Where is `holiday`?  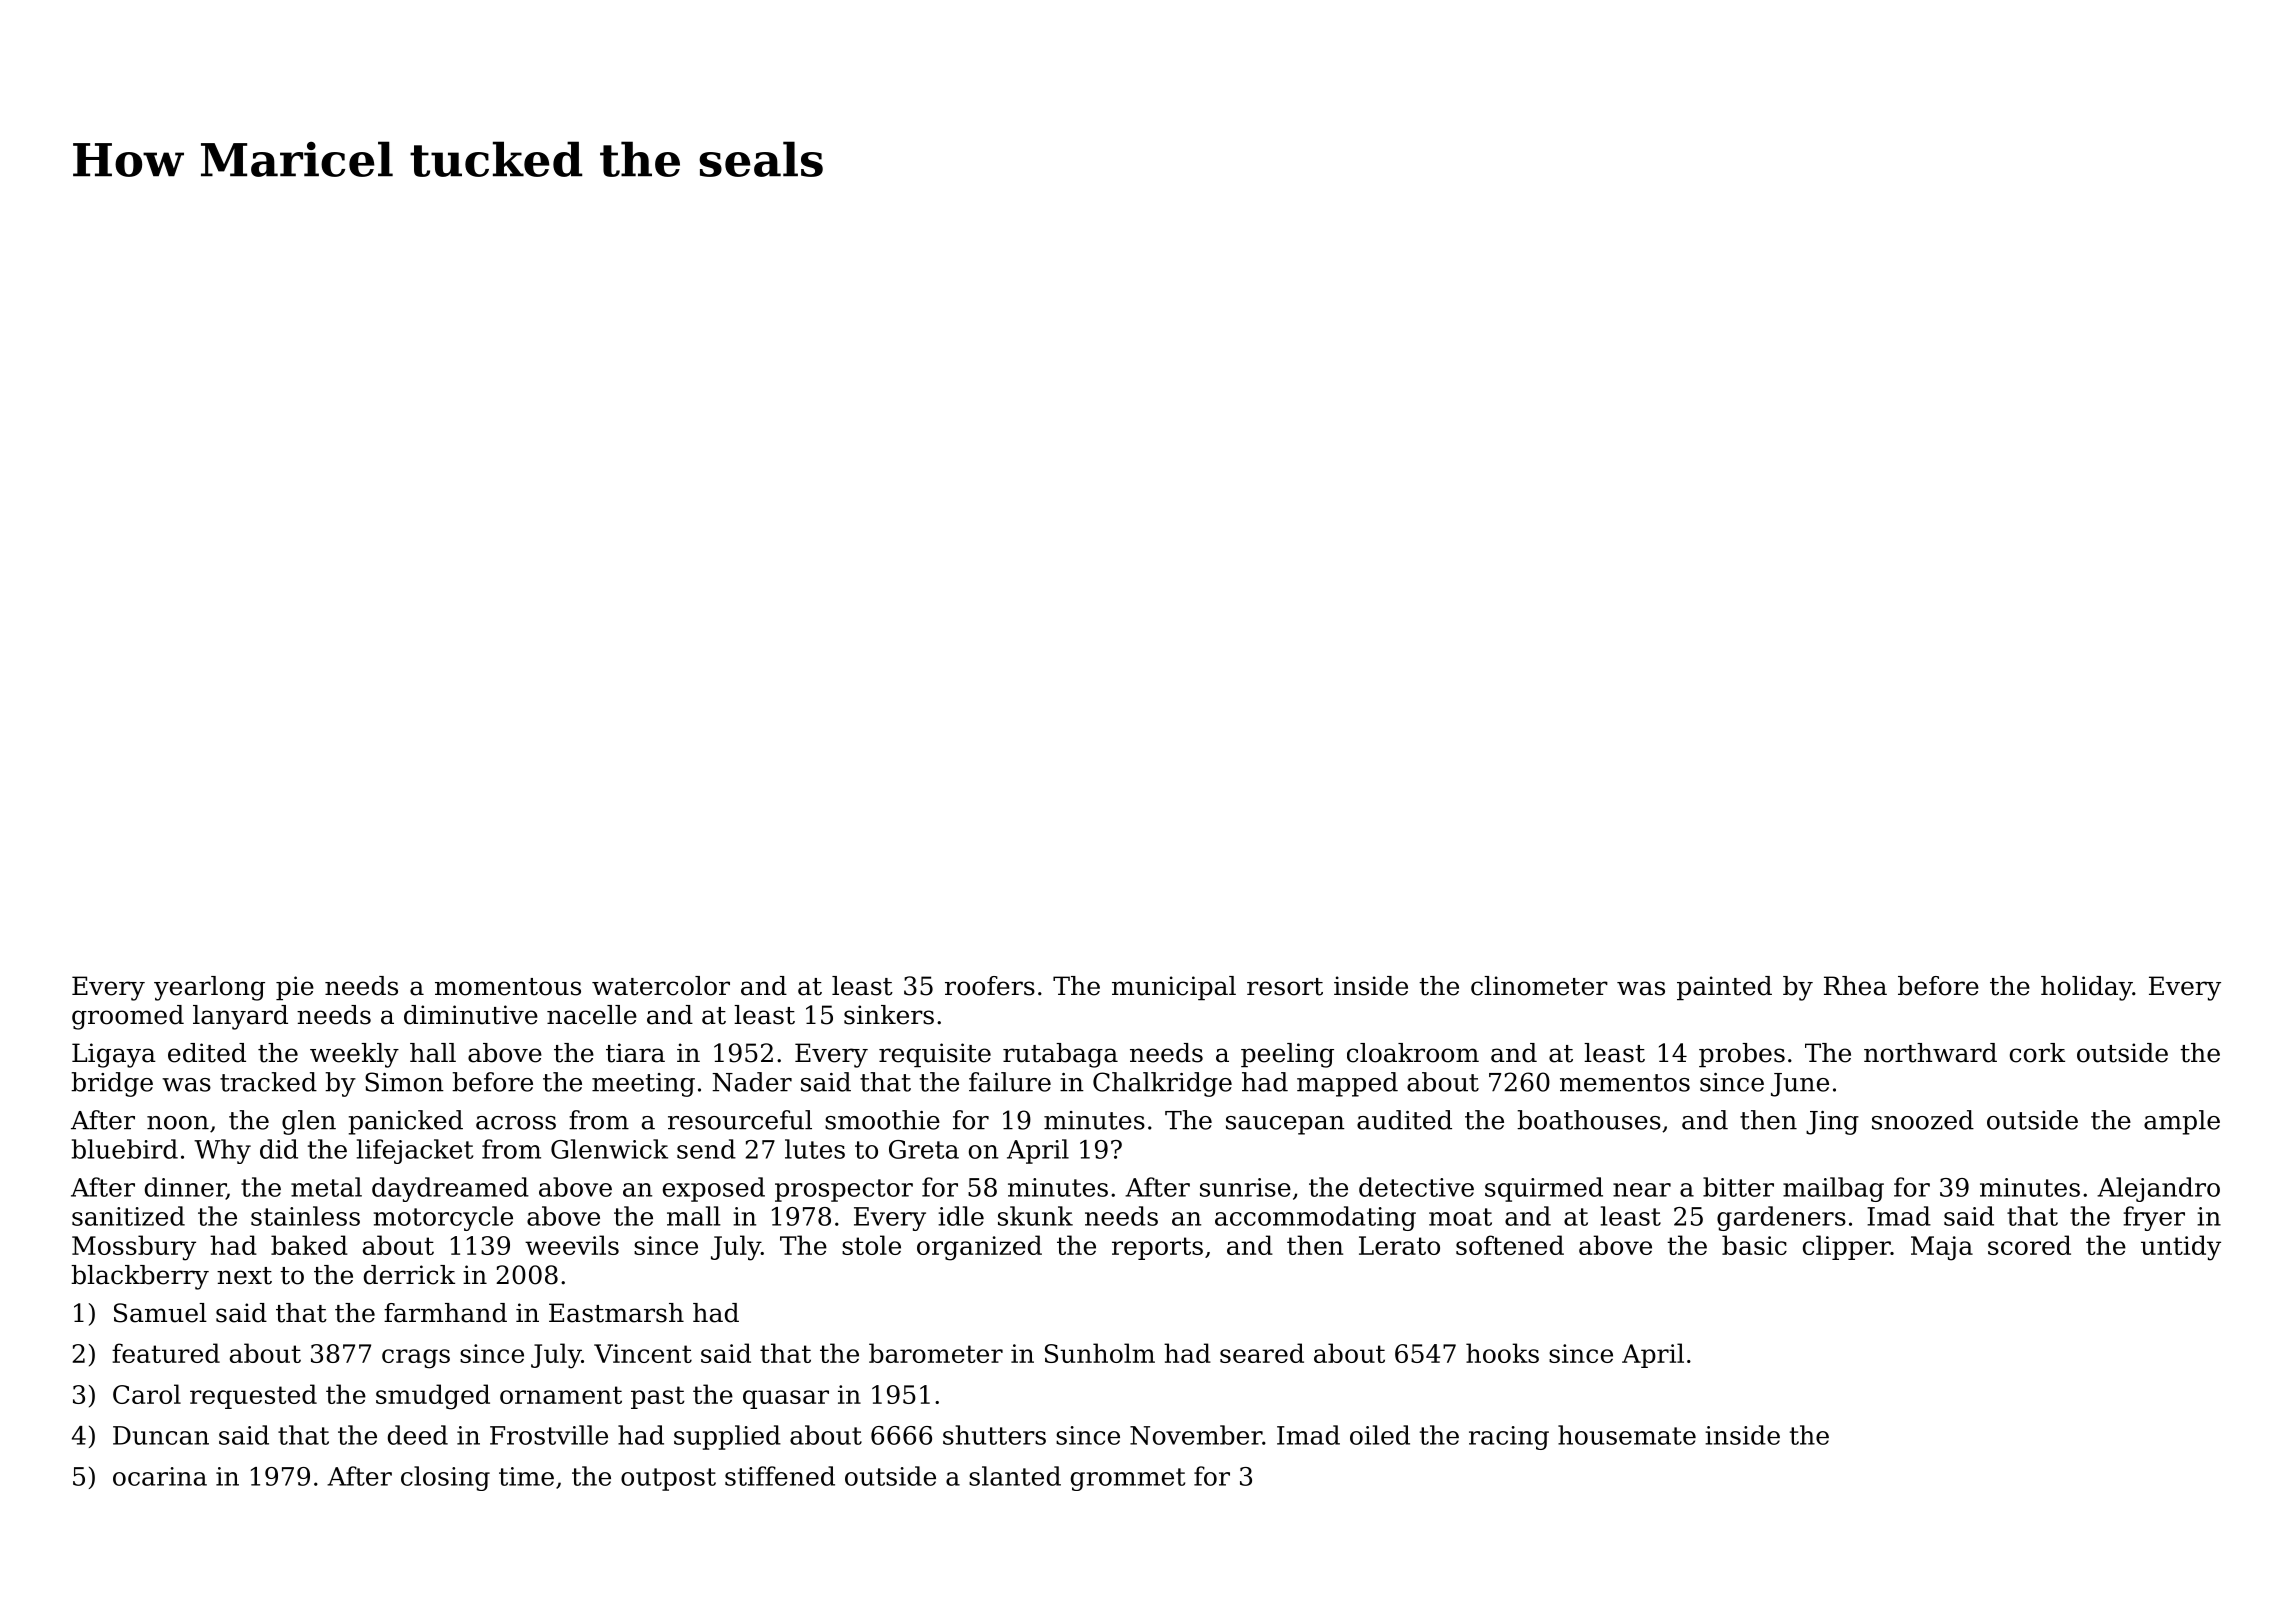
holiday is located at coordinates (2087, 988).
